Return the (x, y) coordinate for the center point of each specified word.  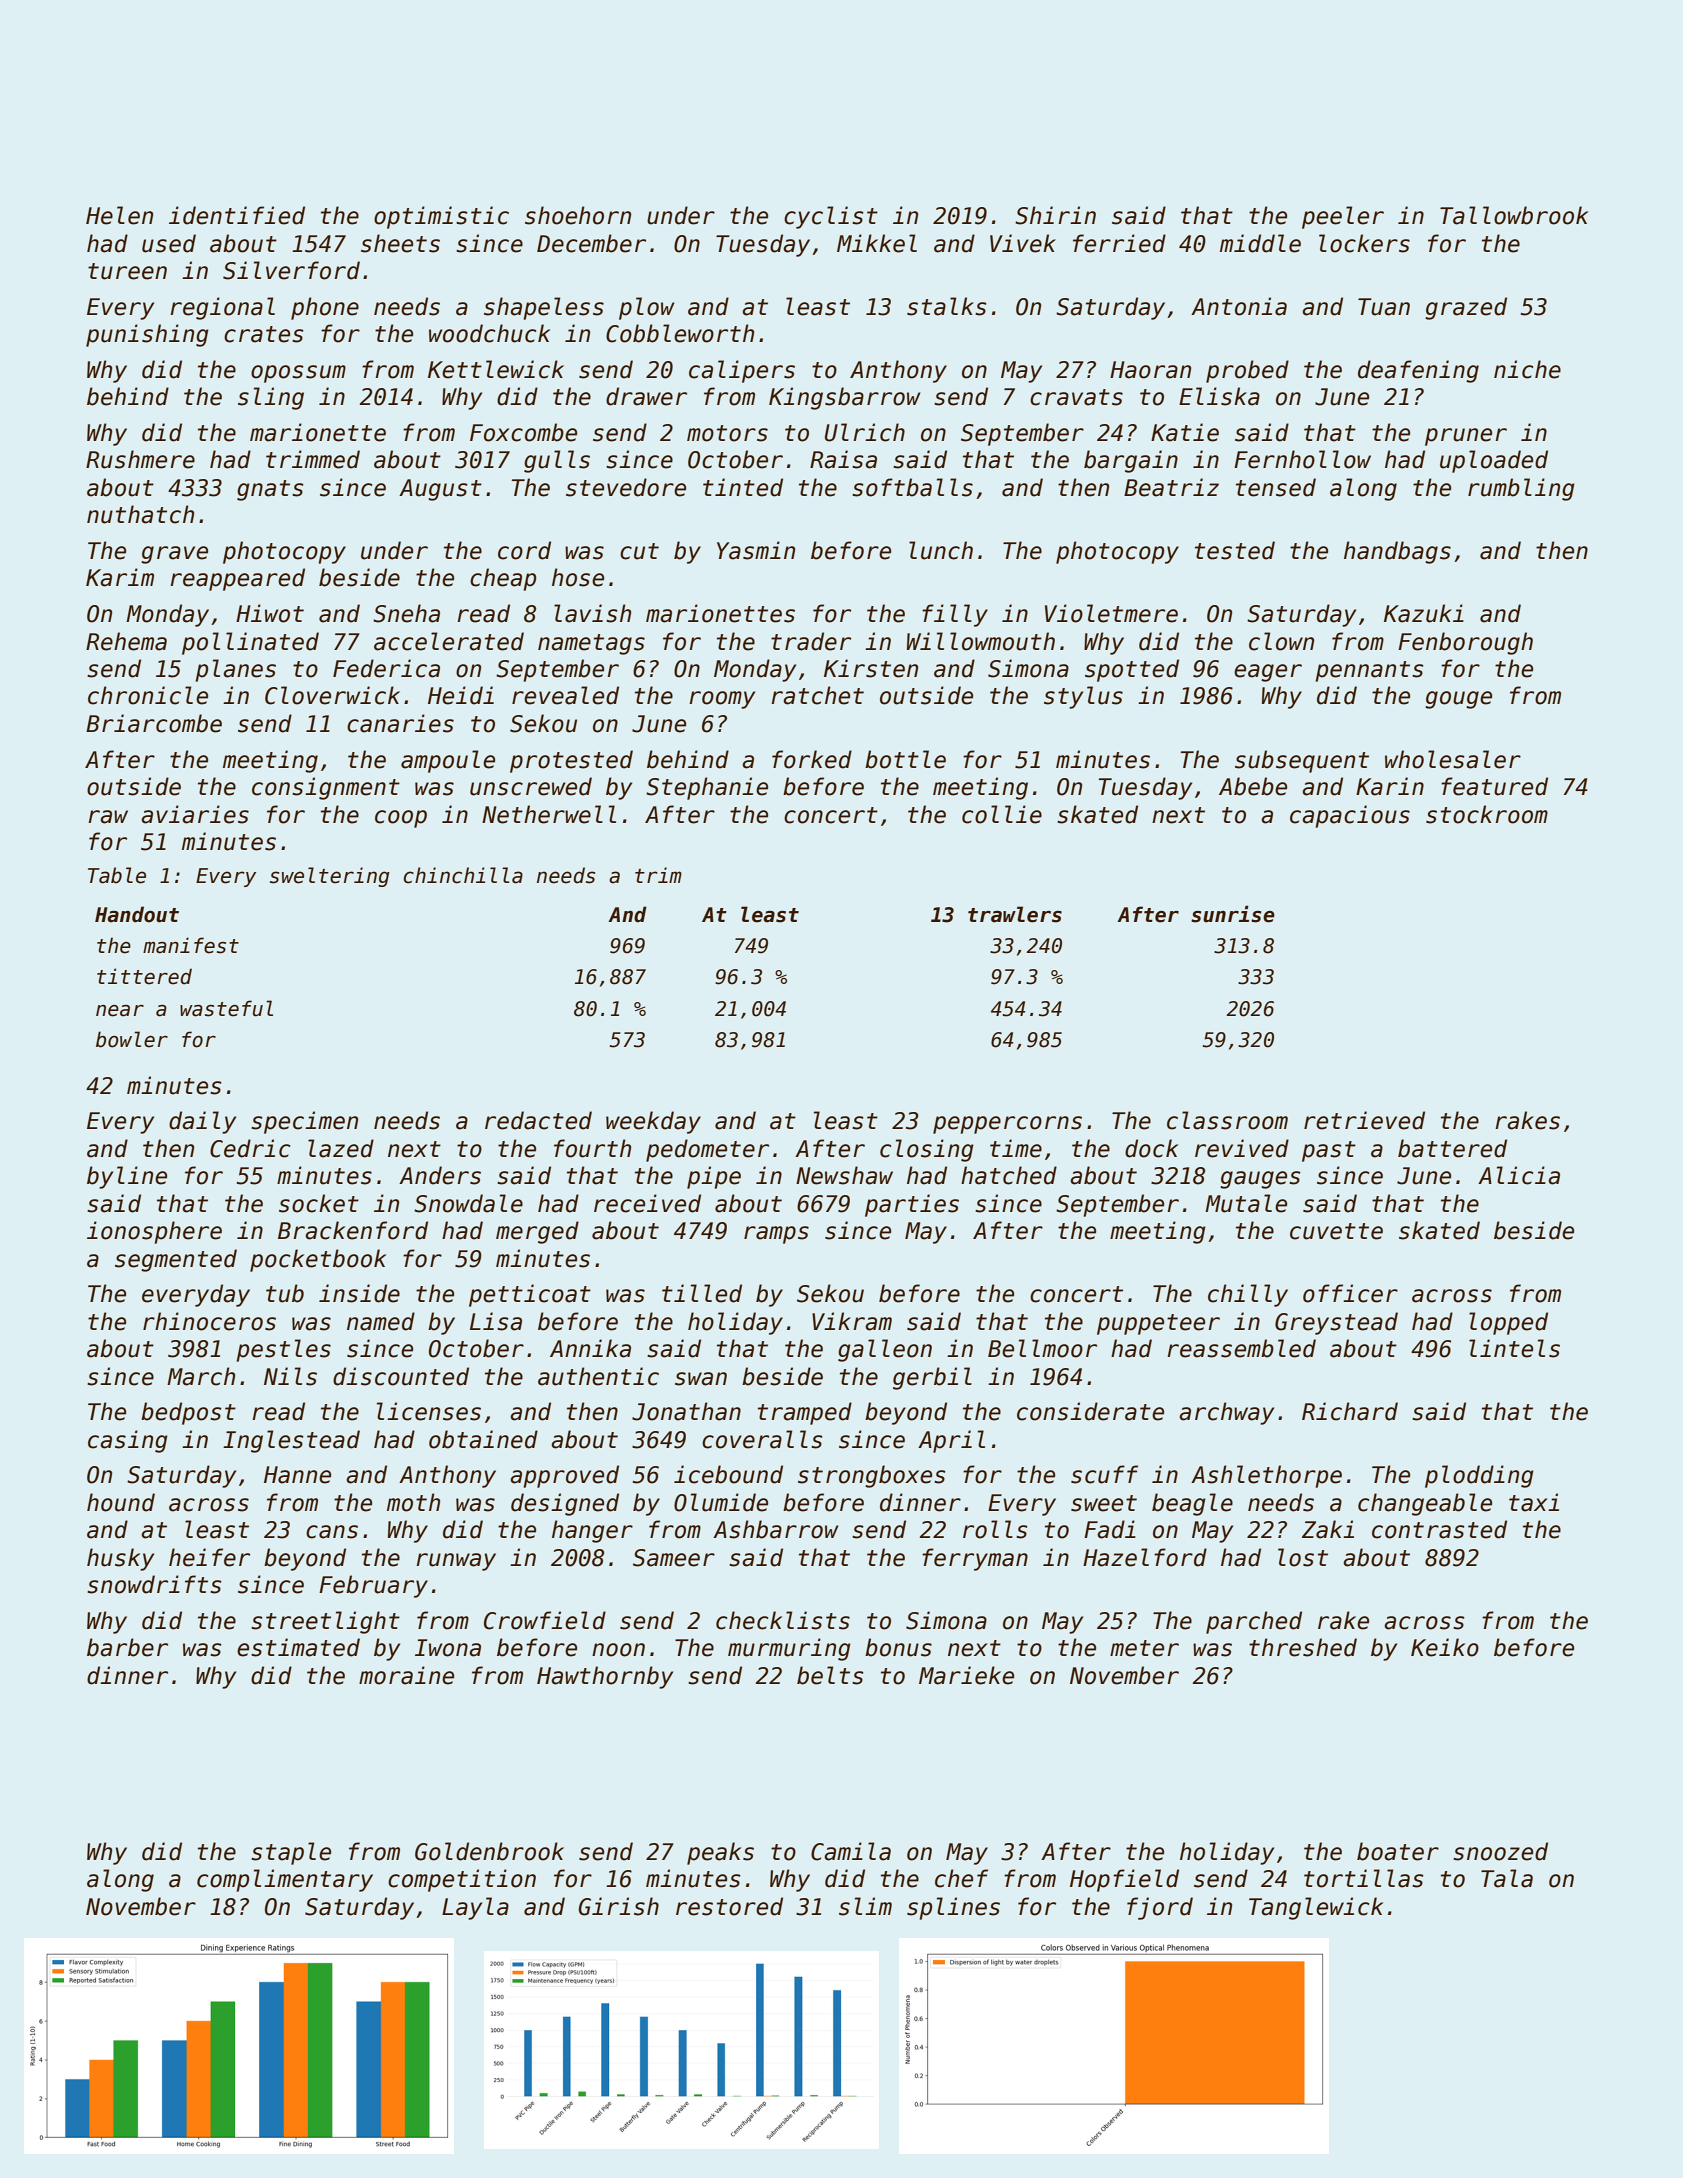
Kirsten (871, 668)
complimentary (285, 1880)
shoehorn (578, 215)
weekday (653, 1122)
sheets (400, 243)
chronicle (148, 695)
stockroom (1487, 814)
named (381, 1321)
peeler (1343, 217)
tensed (1276, 487)
